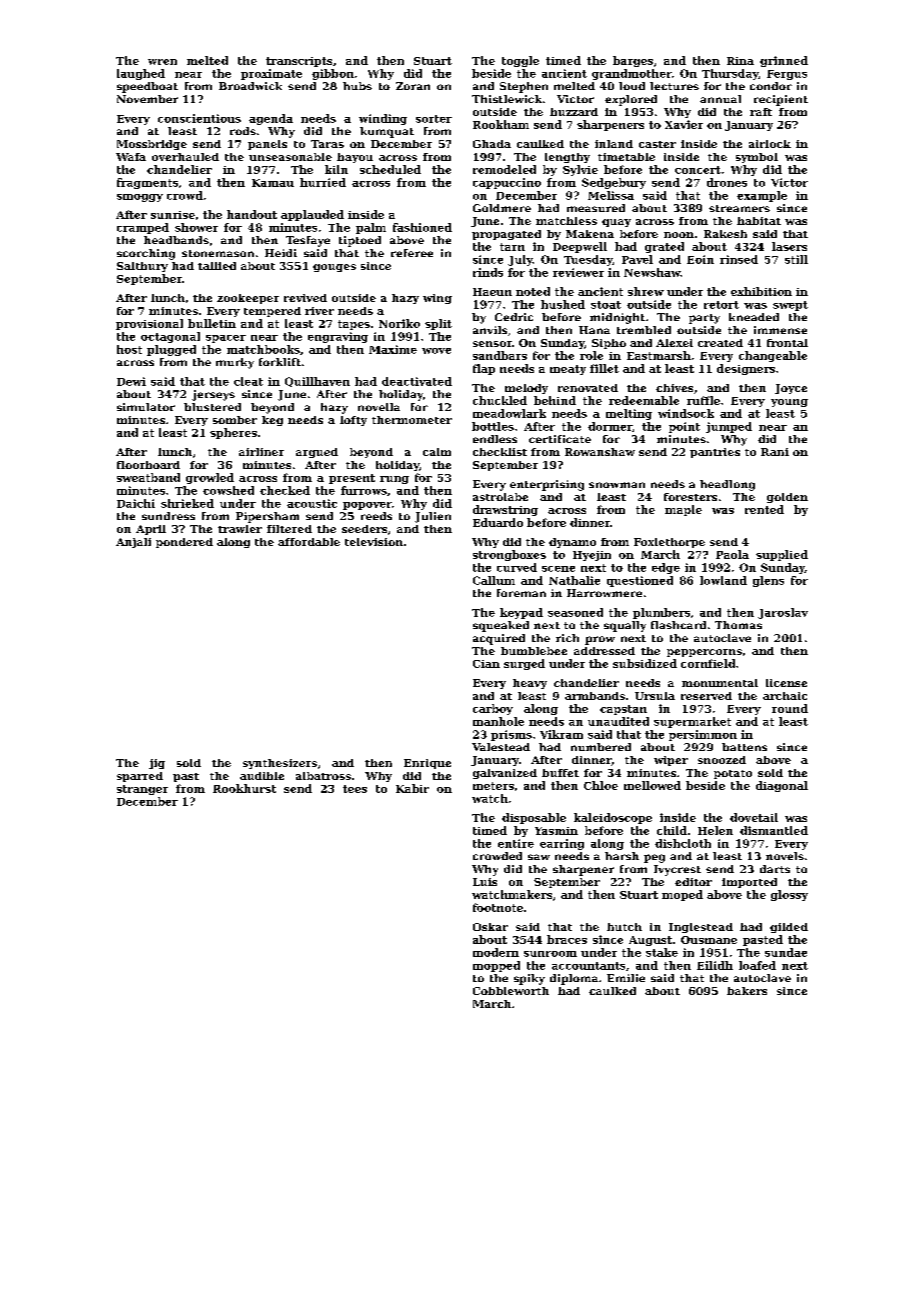 The height and width of the image is (1308, 924). Describe the element at coordinates (623, 710) in the image. I see `capstan` at that location.
